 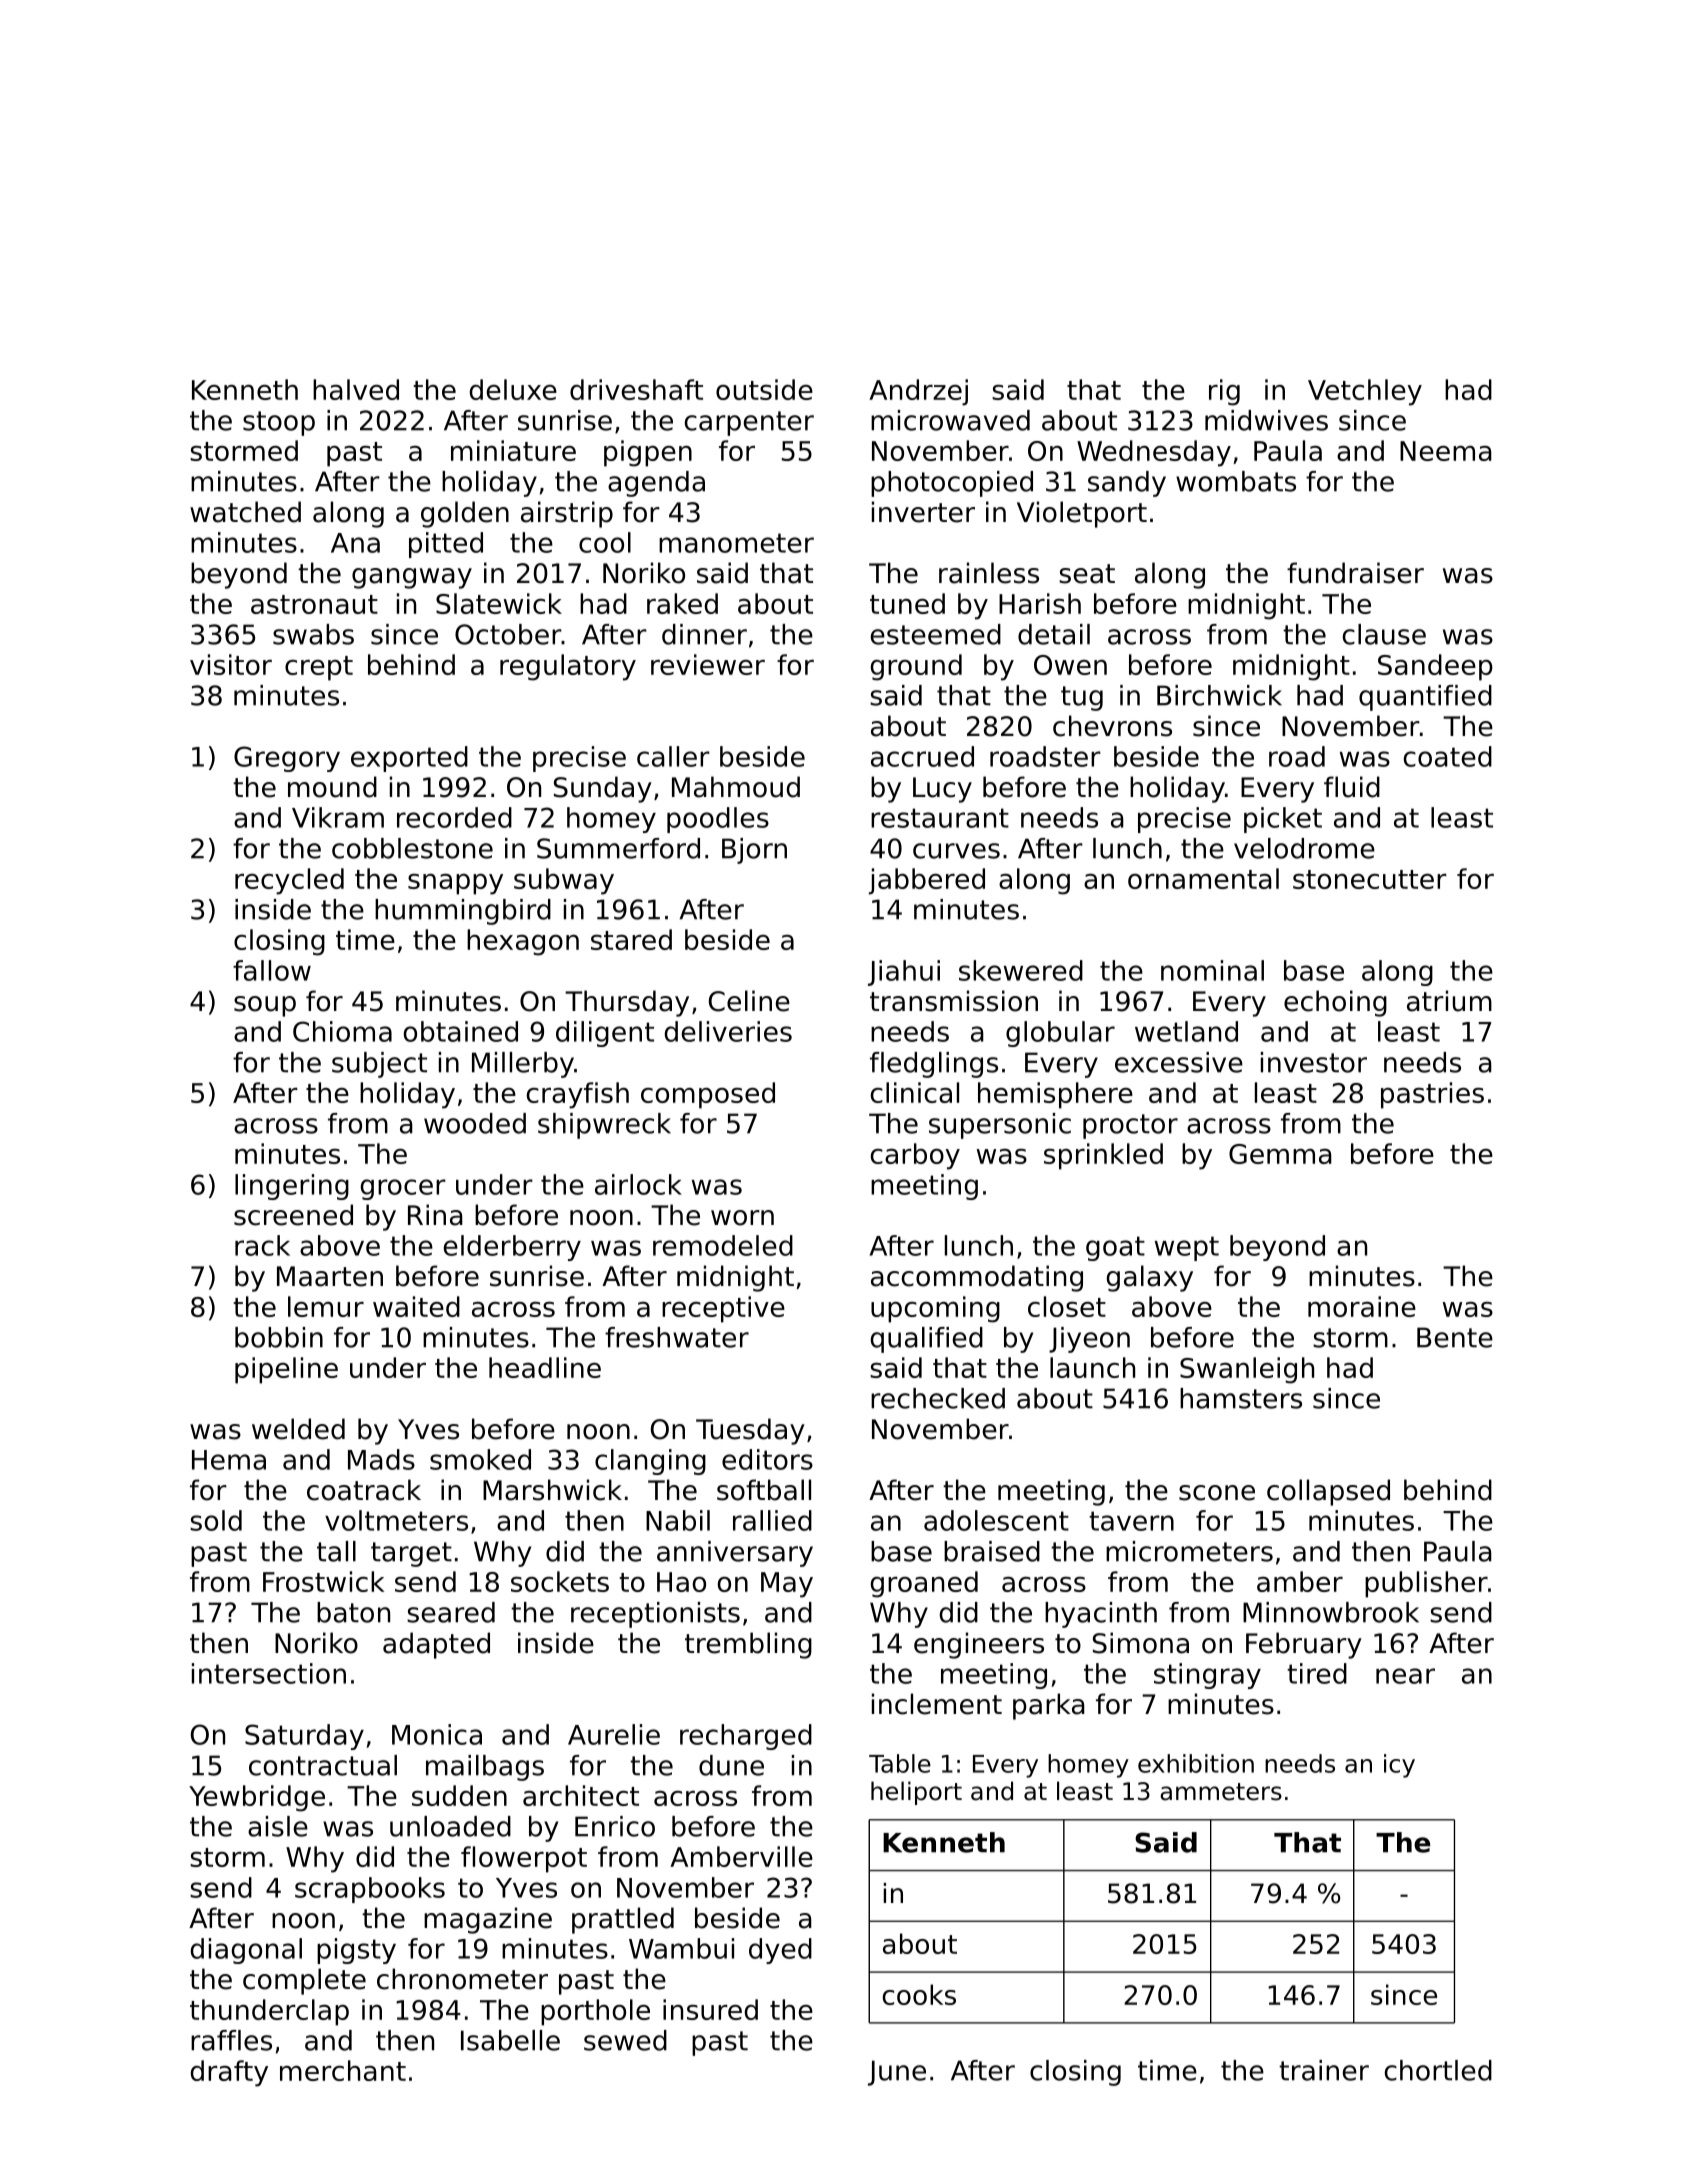 What do you see at coordinates (1365, 392) in the screenshot?
I see `Vetchley` at bounding box center [1365, 392].
